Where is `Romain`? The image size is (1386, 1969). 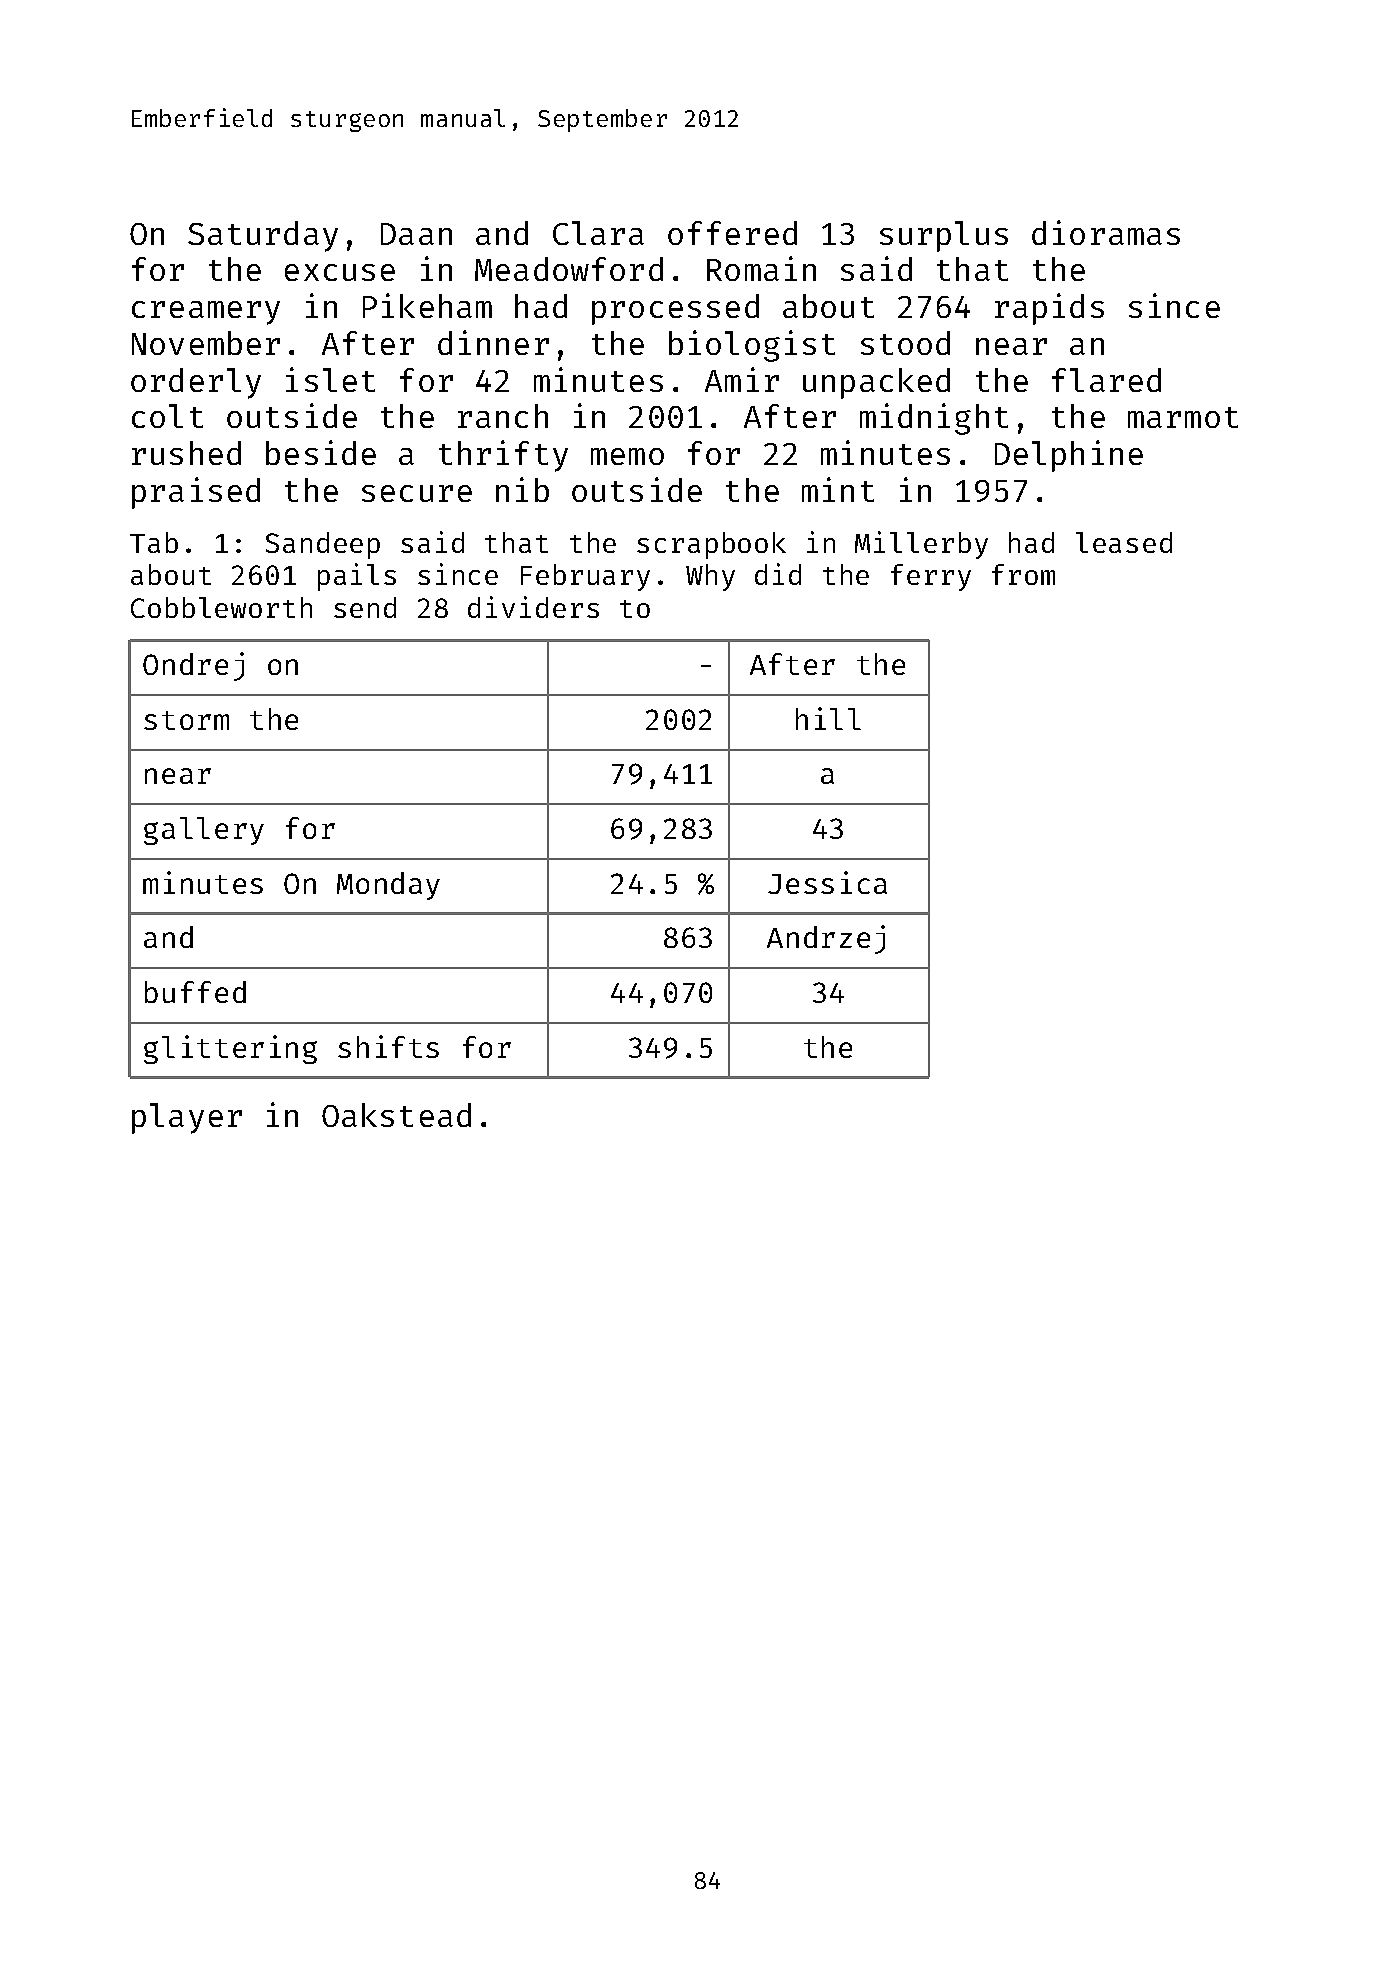
Romain is located at coordinates (761, 268).
